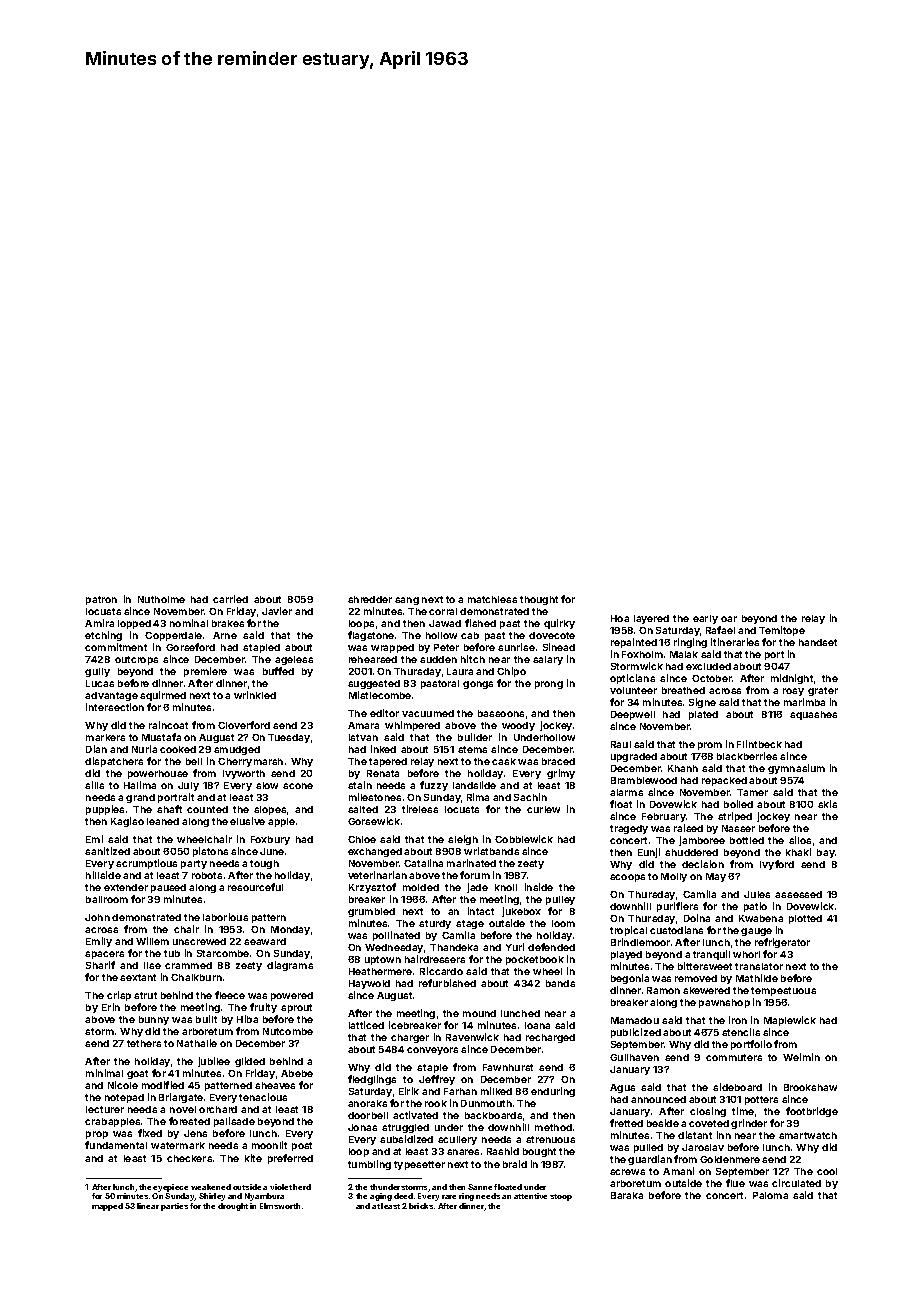  Describe the element at coordinates (230, 599) in the image. I see `carried` at that location.
